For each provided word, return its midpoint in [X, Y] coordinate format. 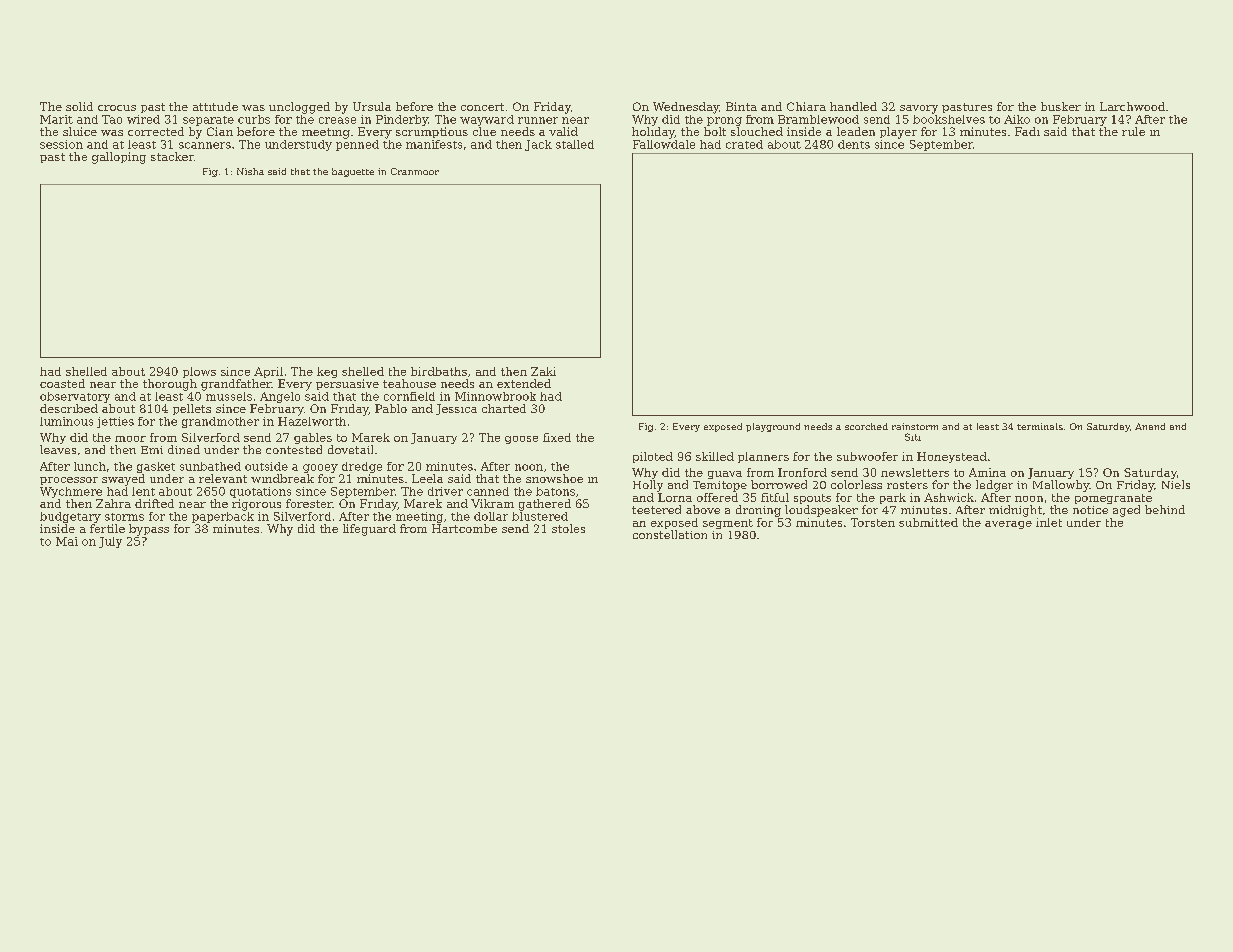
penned [357, 145]
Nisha [250, 171]
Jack [538, 145]
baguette [353, 172]
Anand [1150, 426]
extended [524, 383]
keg [327, 372]
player [898, 133]
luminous [66, 421]
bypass [149, 530]
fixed [557, 437]
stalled [575, 144]
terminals [1040, 426]
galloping [119, 158]
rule [1133, 131]
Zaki [543, 371]
